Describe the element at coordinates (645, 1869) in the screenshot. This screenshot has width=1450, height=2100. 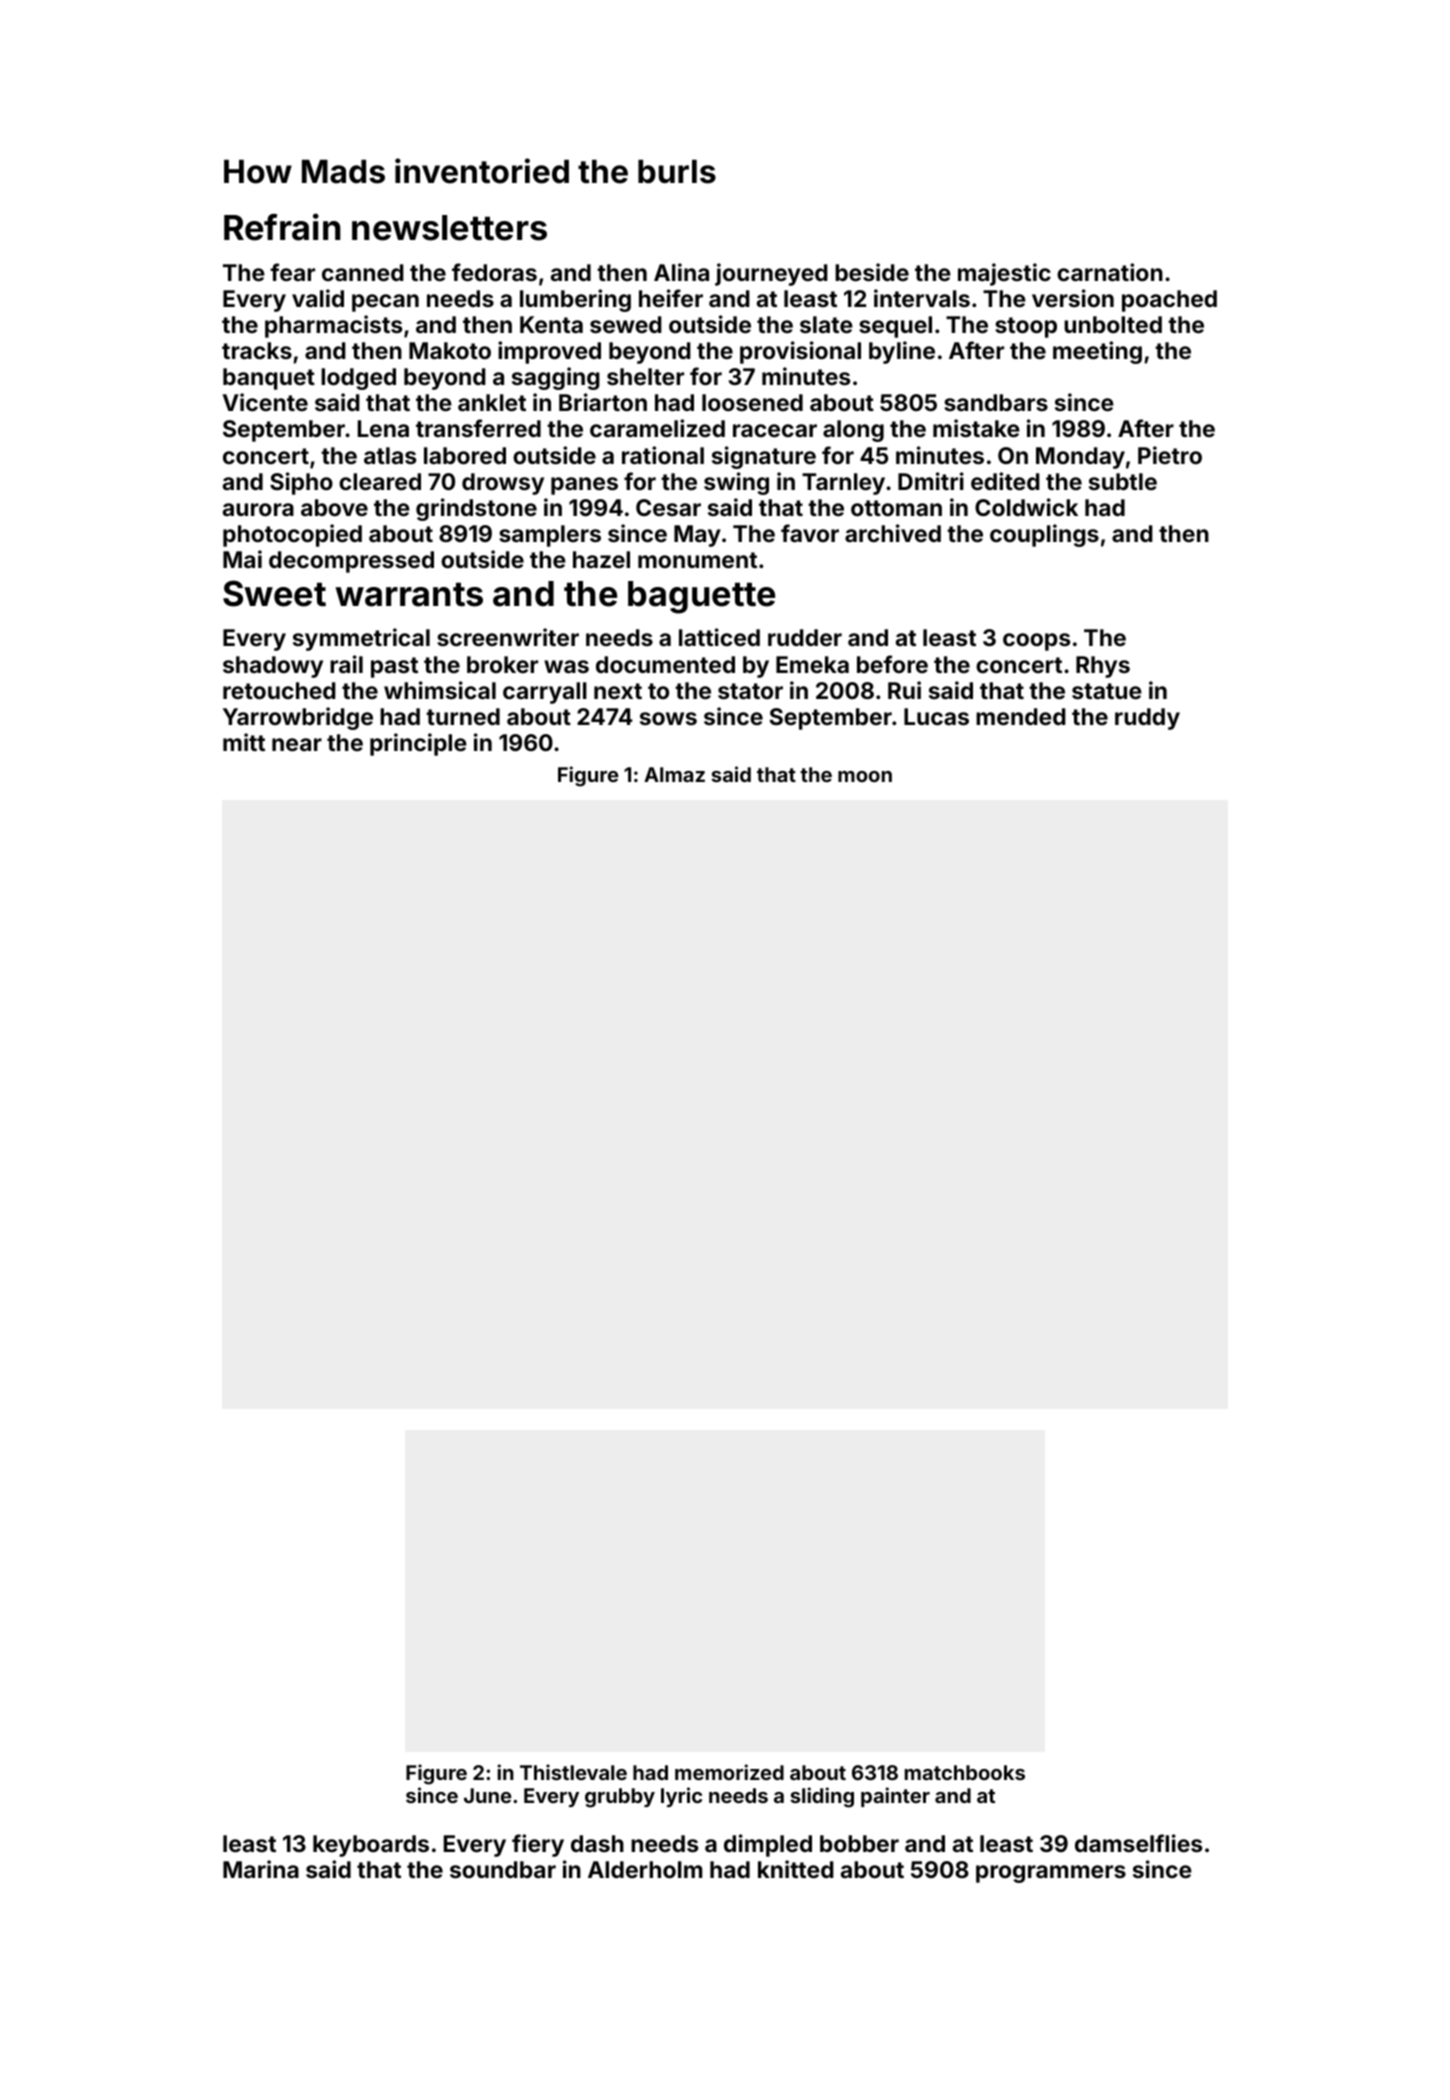
I see `Alderholm` at that location.
